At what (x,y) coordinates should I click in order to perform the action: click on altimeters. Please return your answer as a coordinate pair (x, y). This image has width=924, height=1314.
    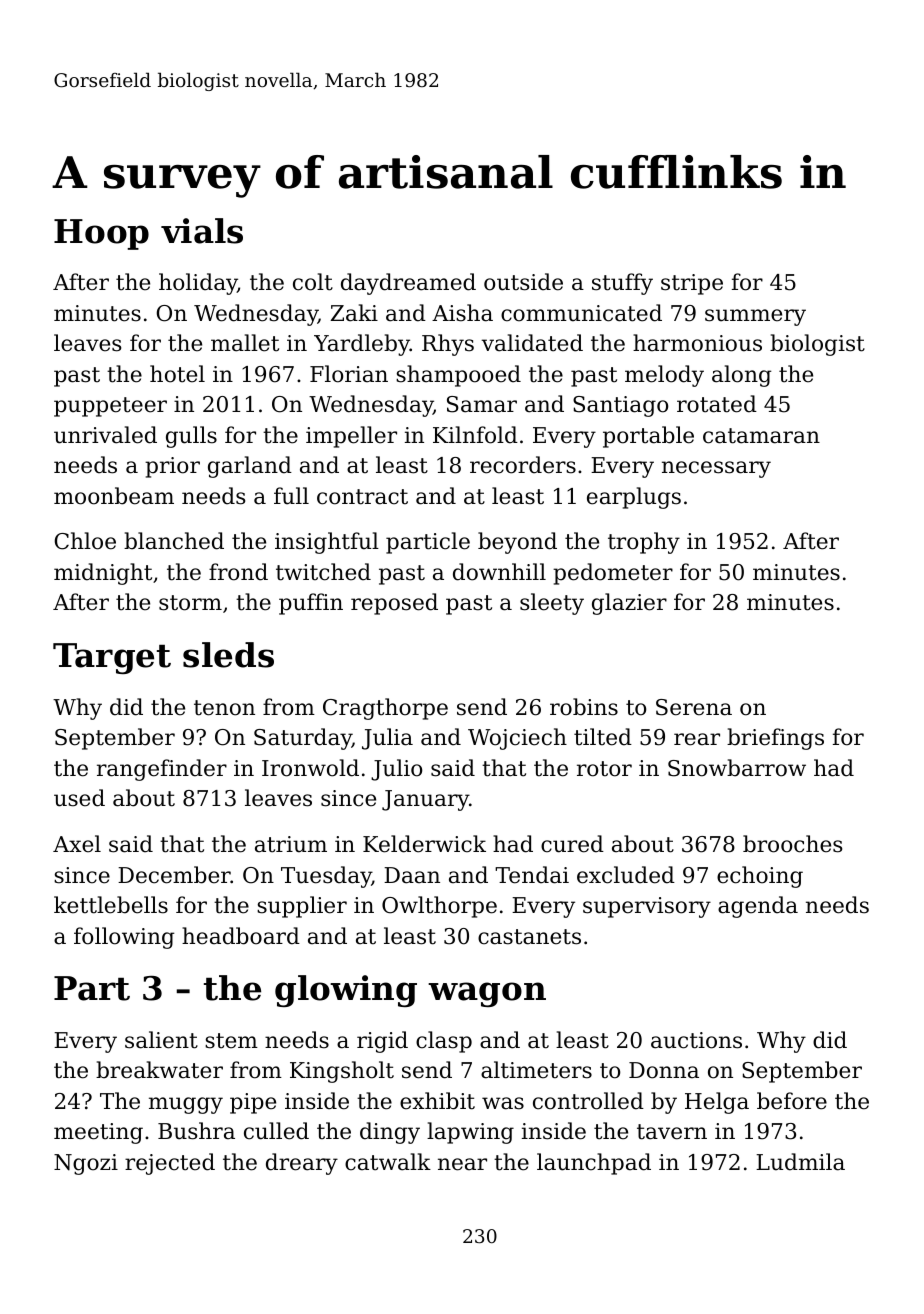
    Looking at the image, I should click on (536, 1070).
